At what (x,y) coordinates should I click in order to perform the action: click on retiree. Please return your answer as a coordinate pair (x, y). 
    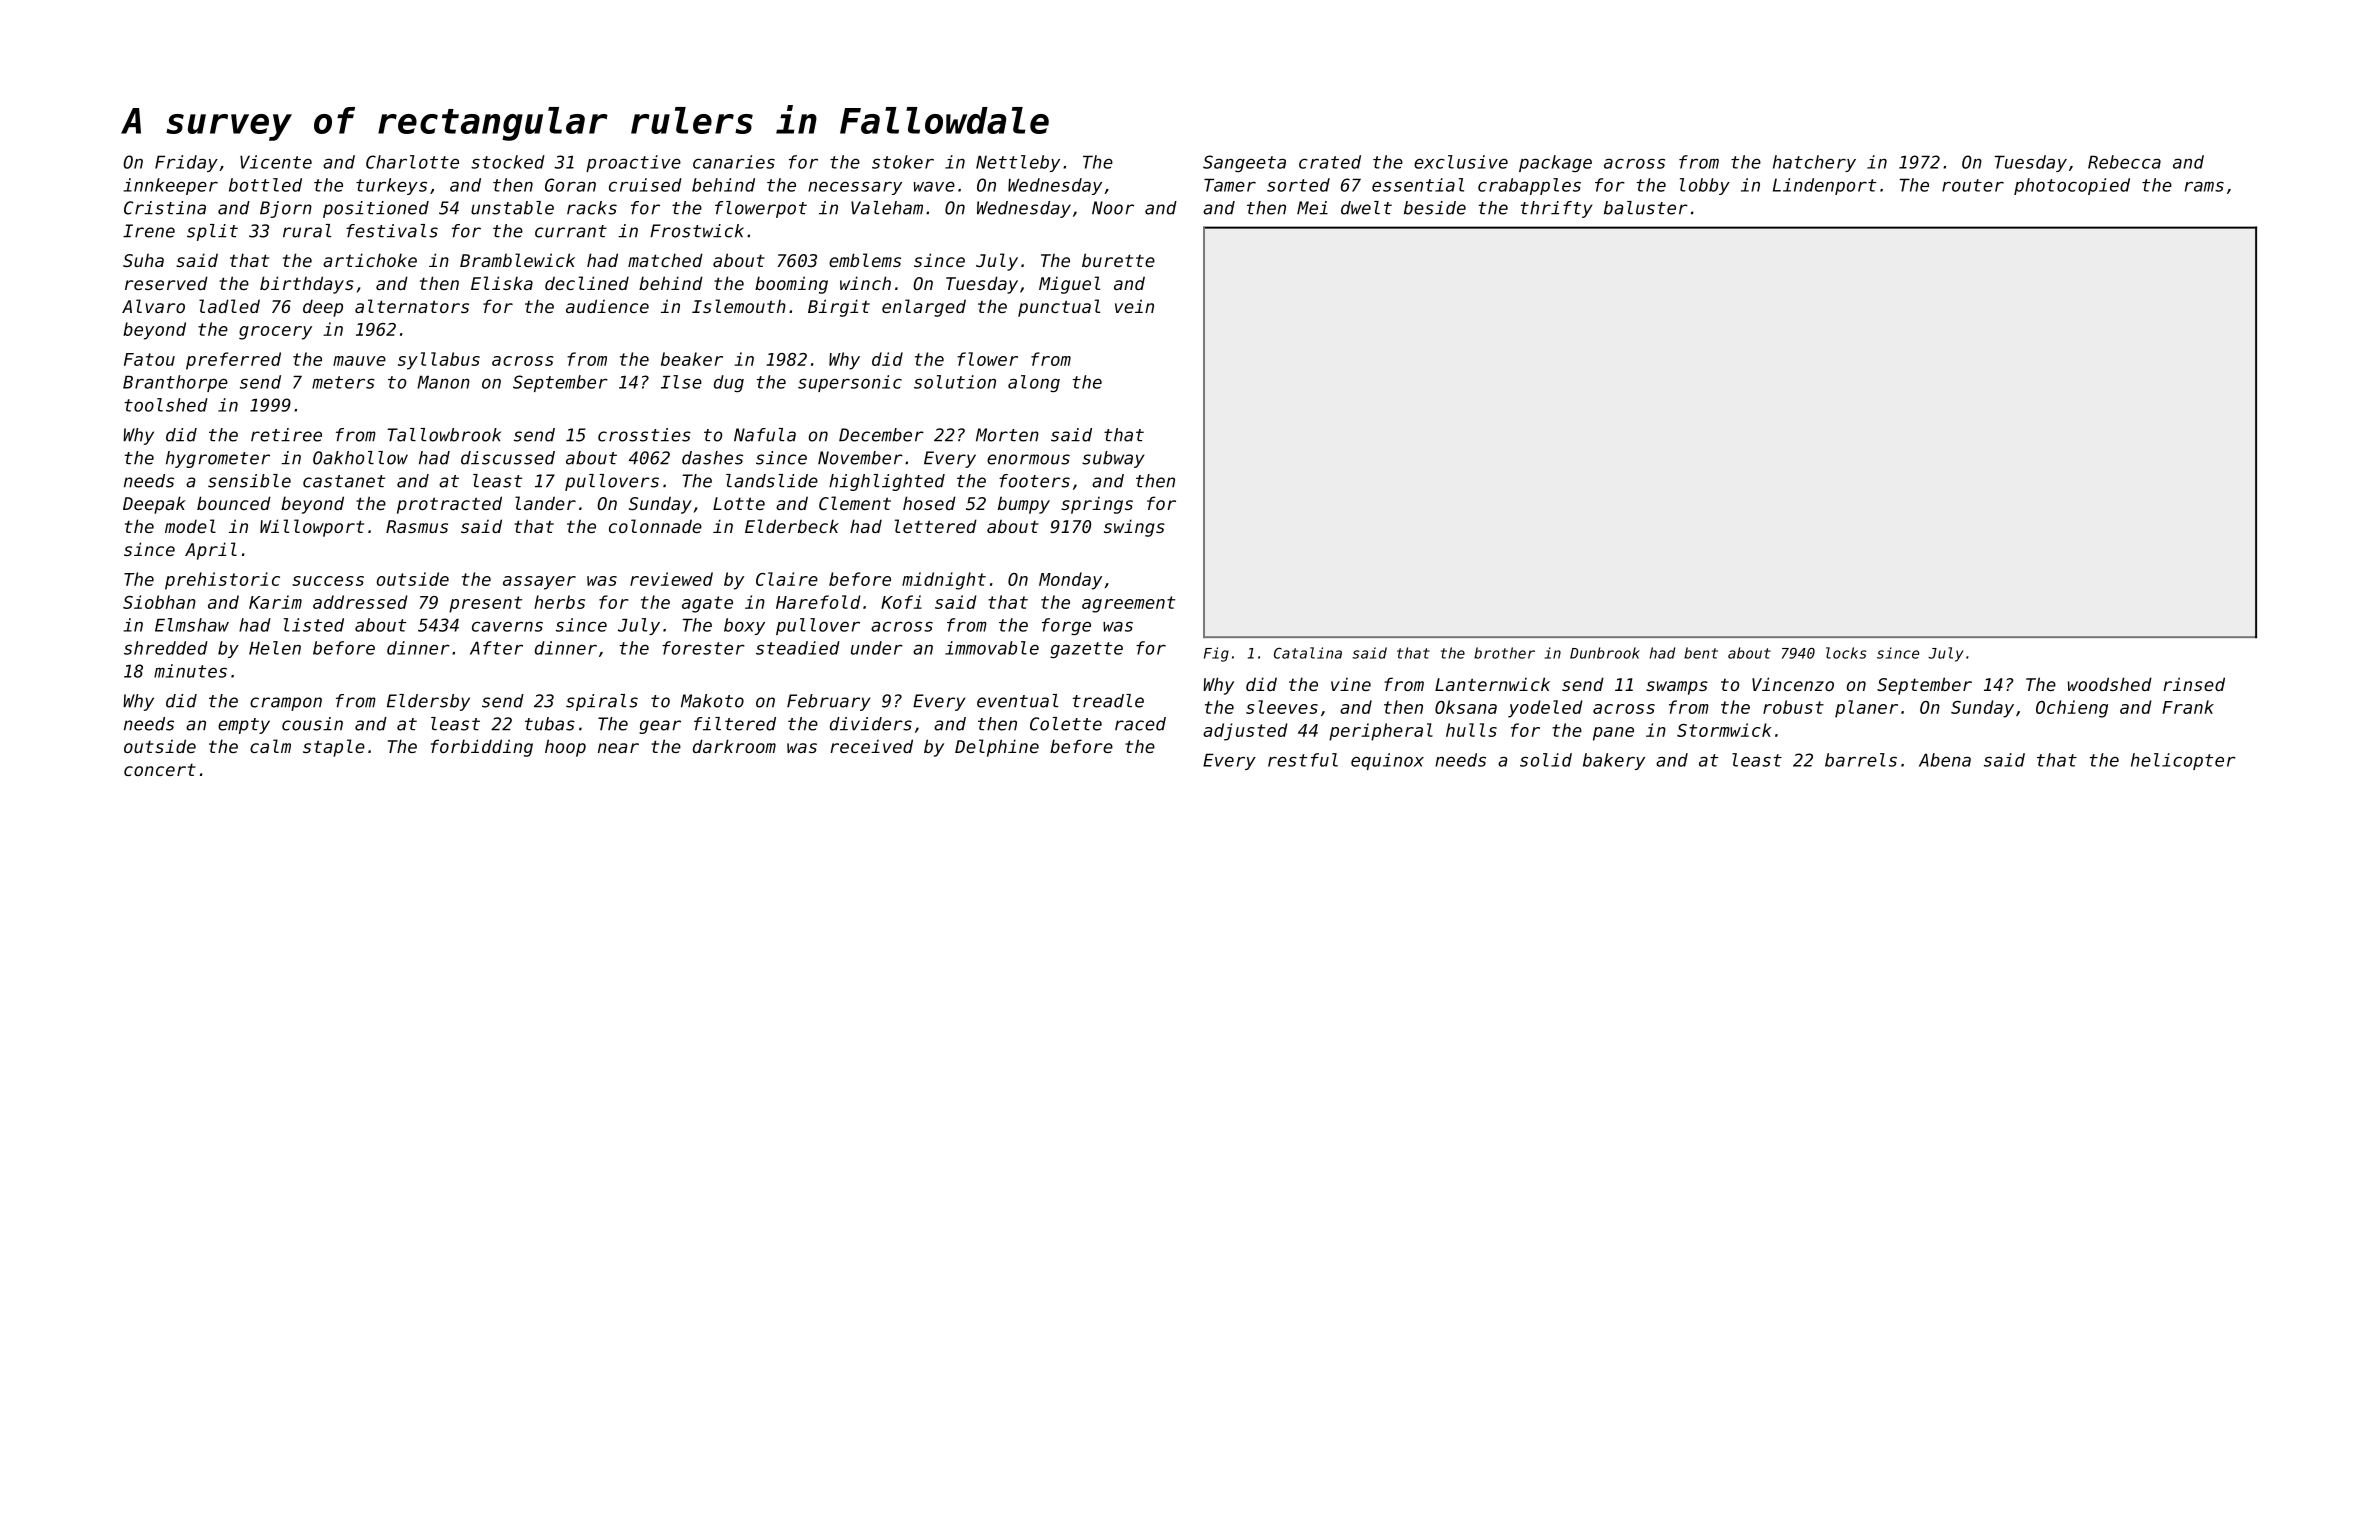
    Looking at the image, I should click on (286, 435).
